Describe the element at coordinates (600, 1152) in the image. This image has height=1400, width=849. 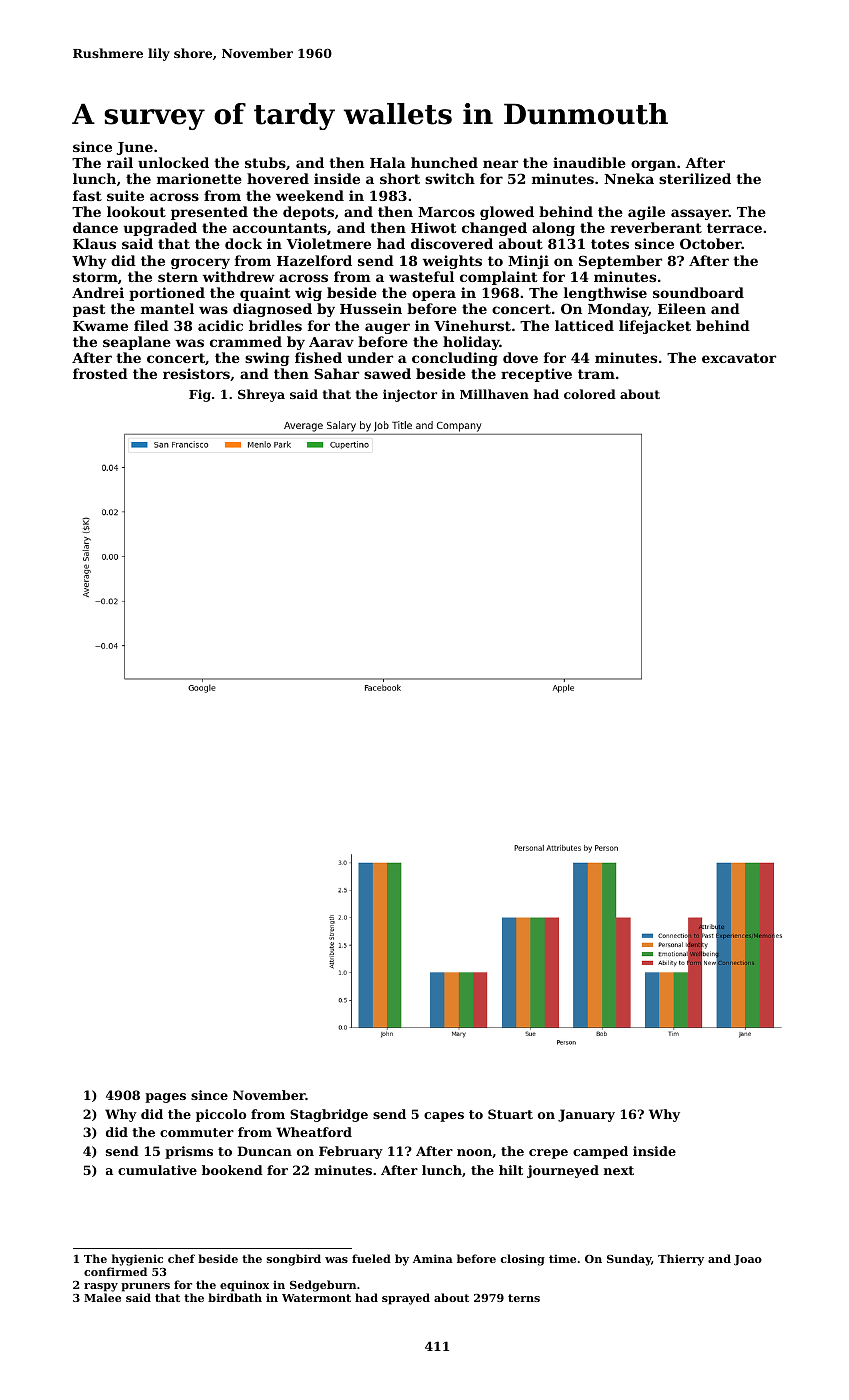
I see `camped` at that location.
